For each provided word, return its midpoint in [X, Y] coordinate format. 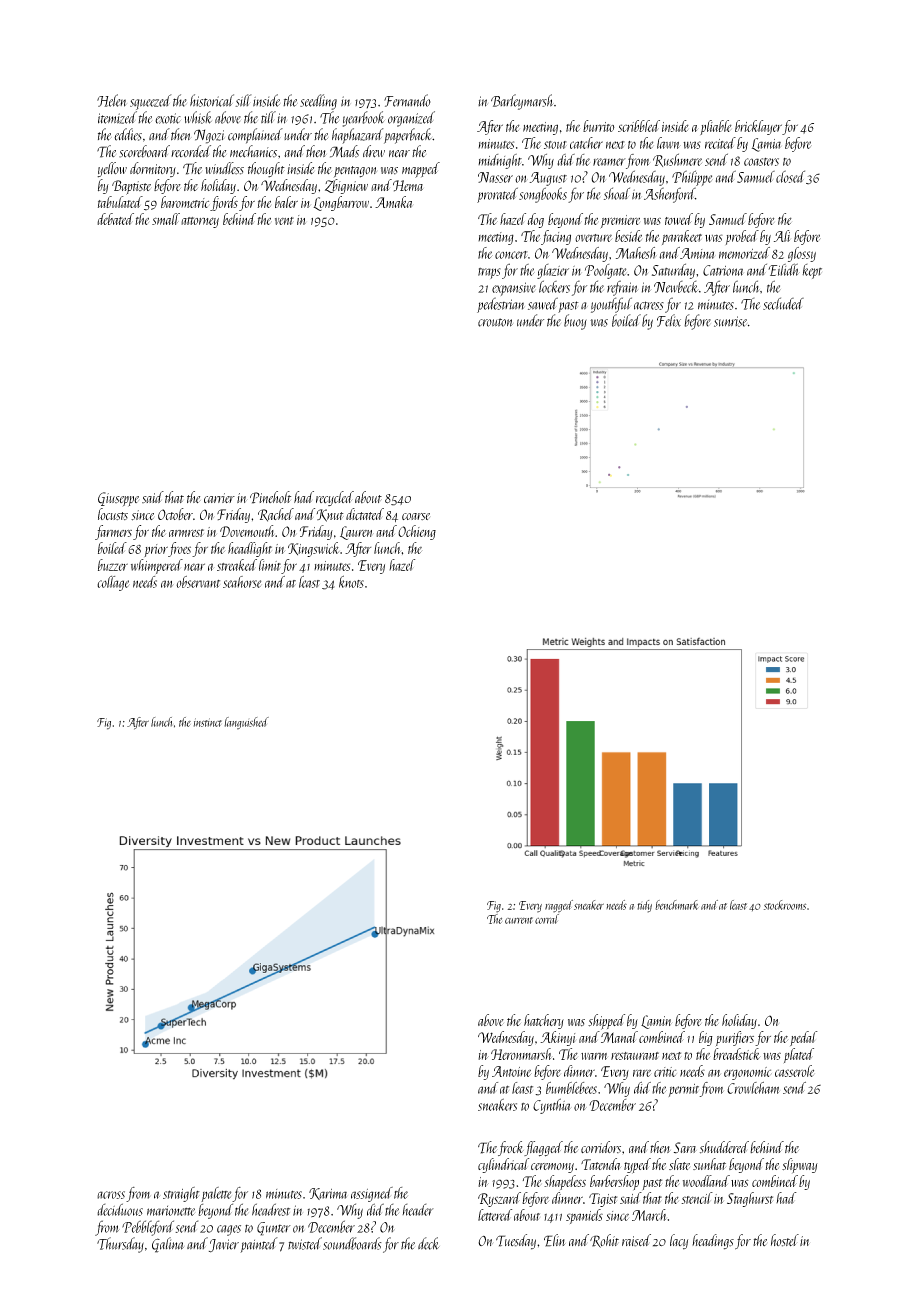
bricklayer [758, 127]
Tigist [603, 1200]
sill [243, 100]
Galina [168, 1245]
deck [429, 1243]
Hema [408, 186]
